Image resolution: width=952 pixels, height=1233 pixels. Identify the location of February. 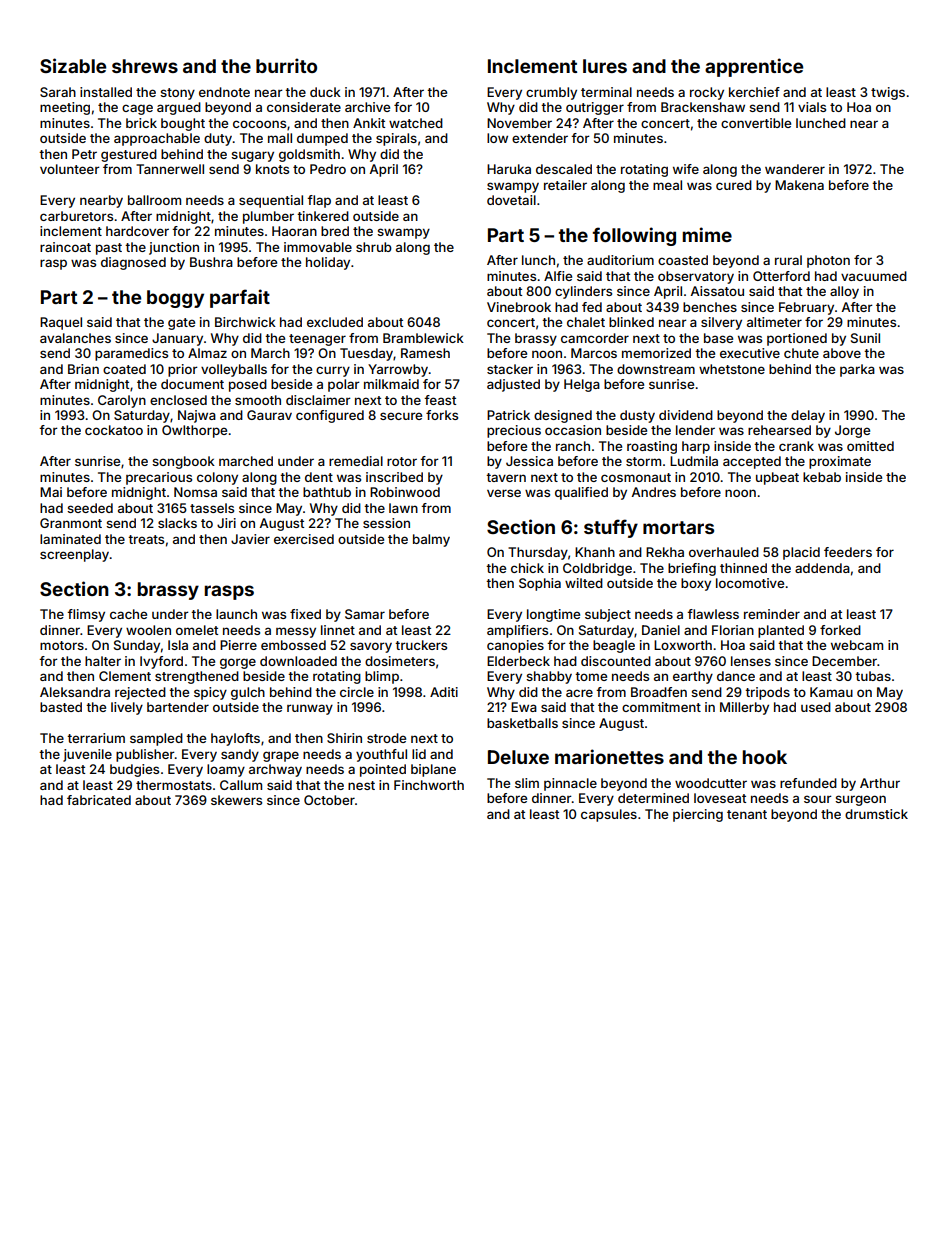
(806, 308).
